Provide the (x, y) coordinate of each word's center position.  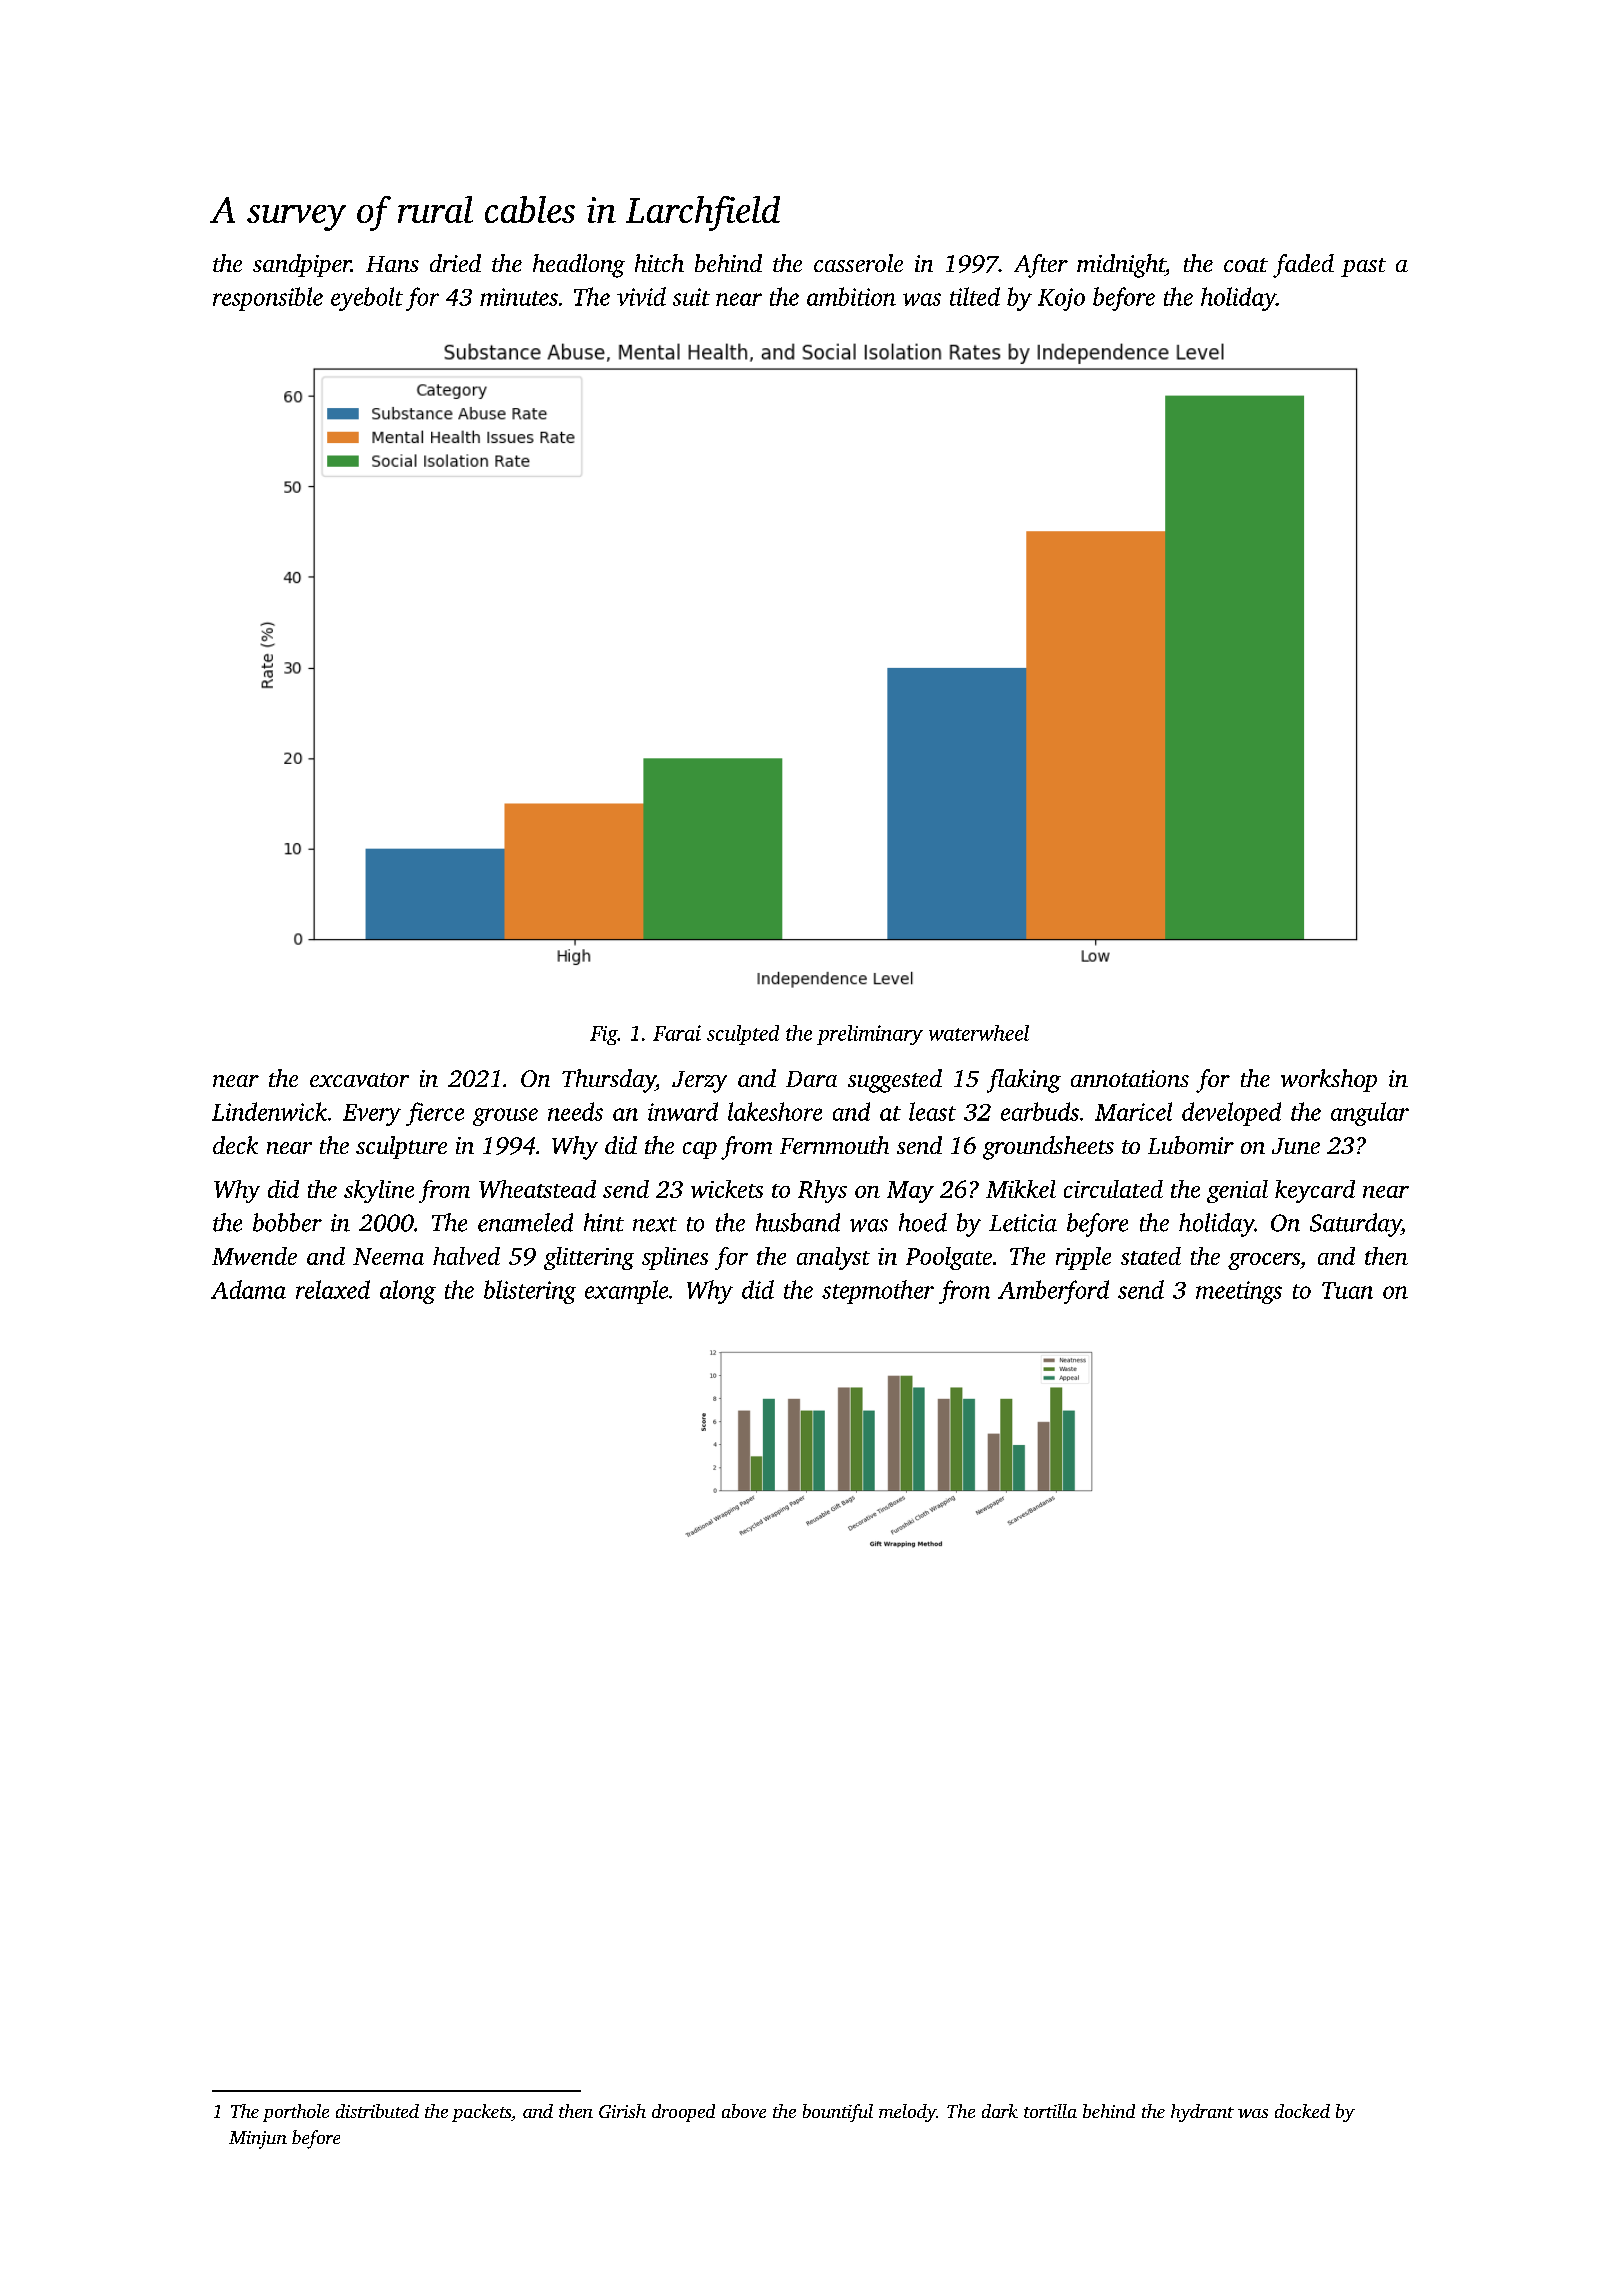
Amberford (1053, 1292)
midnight (1121, 266)
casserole (858, 263)
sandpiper (302, 265)
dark (1000, 2111)
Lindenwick (269, 1111)
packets (481, 2113)
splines (675, 1258)
